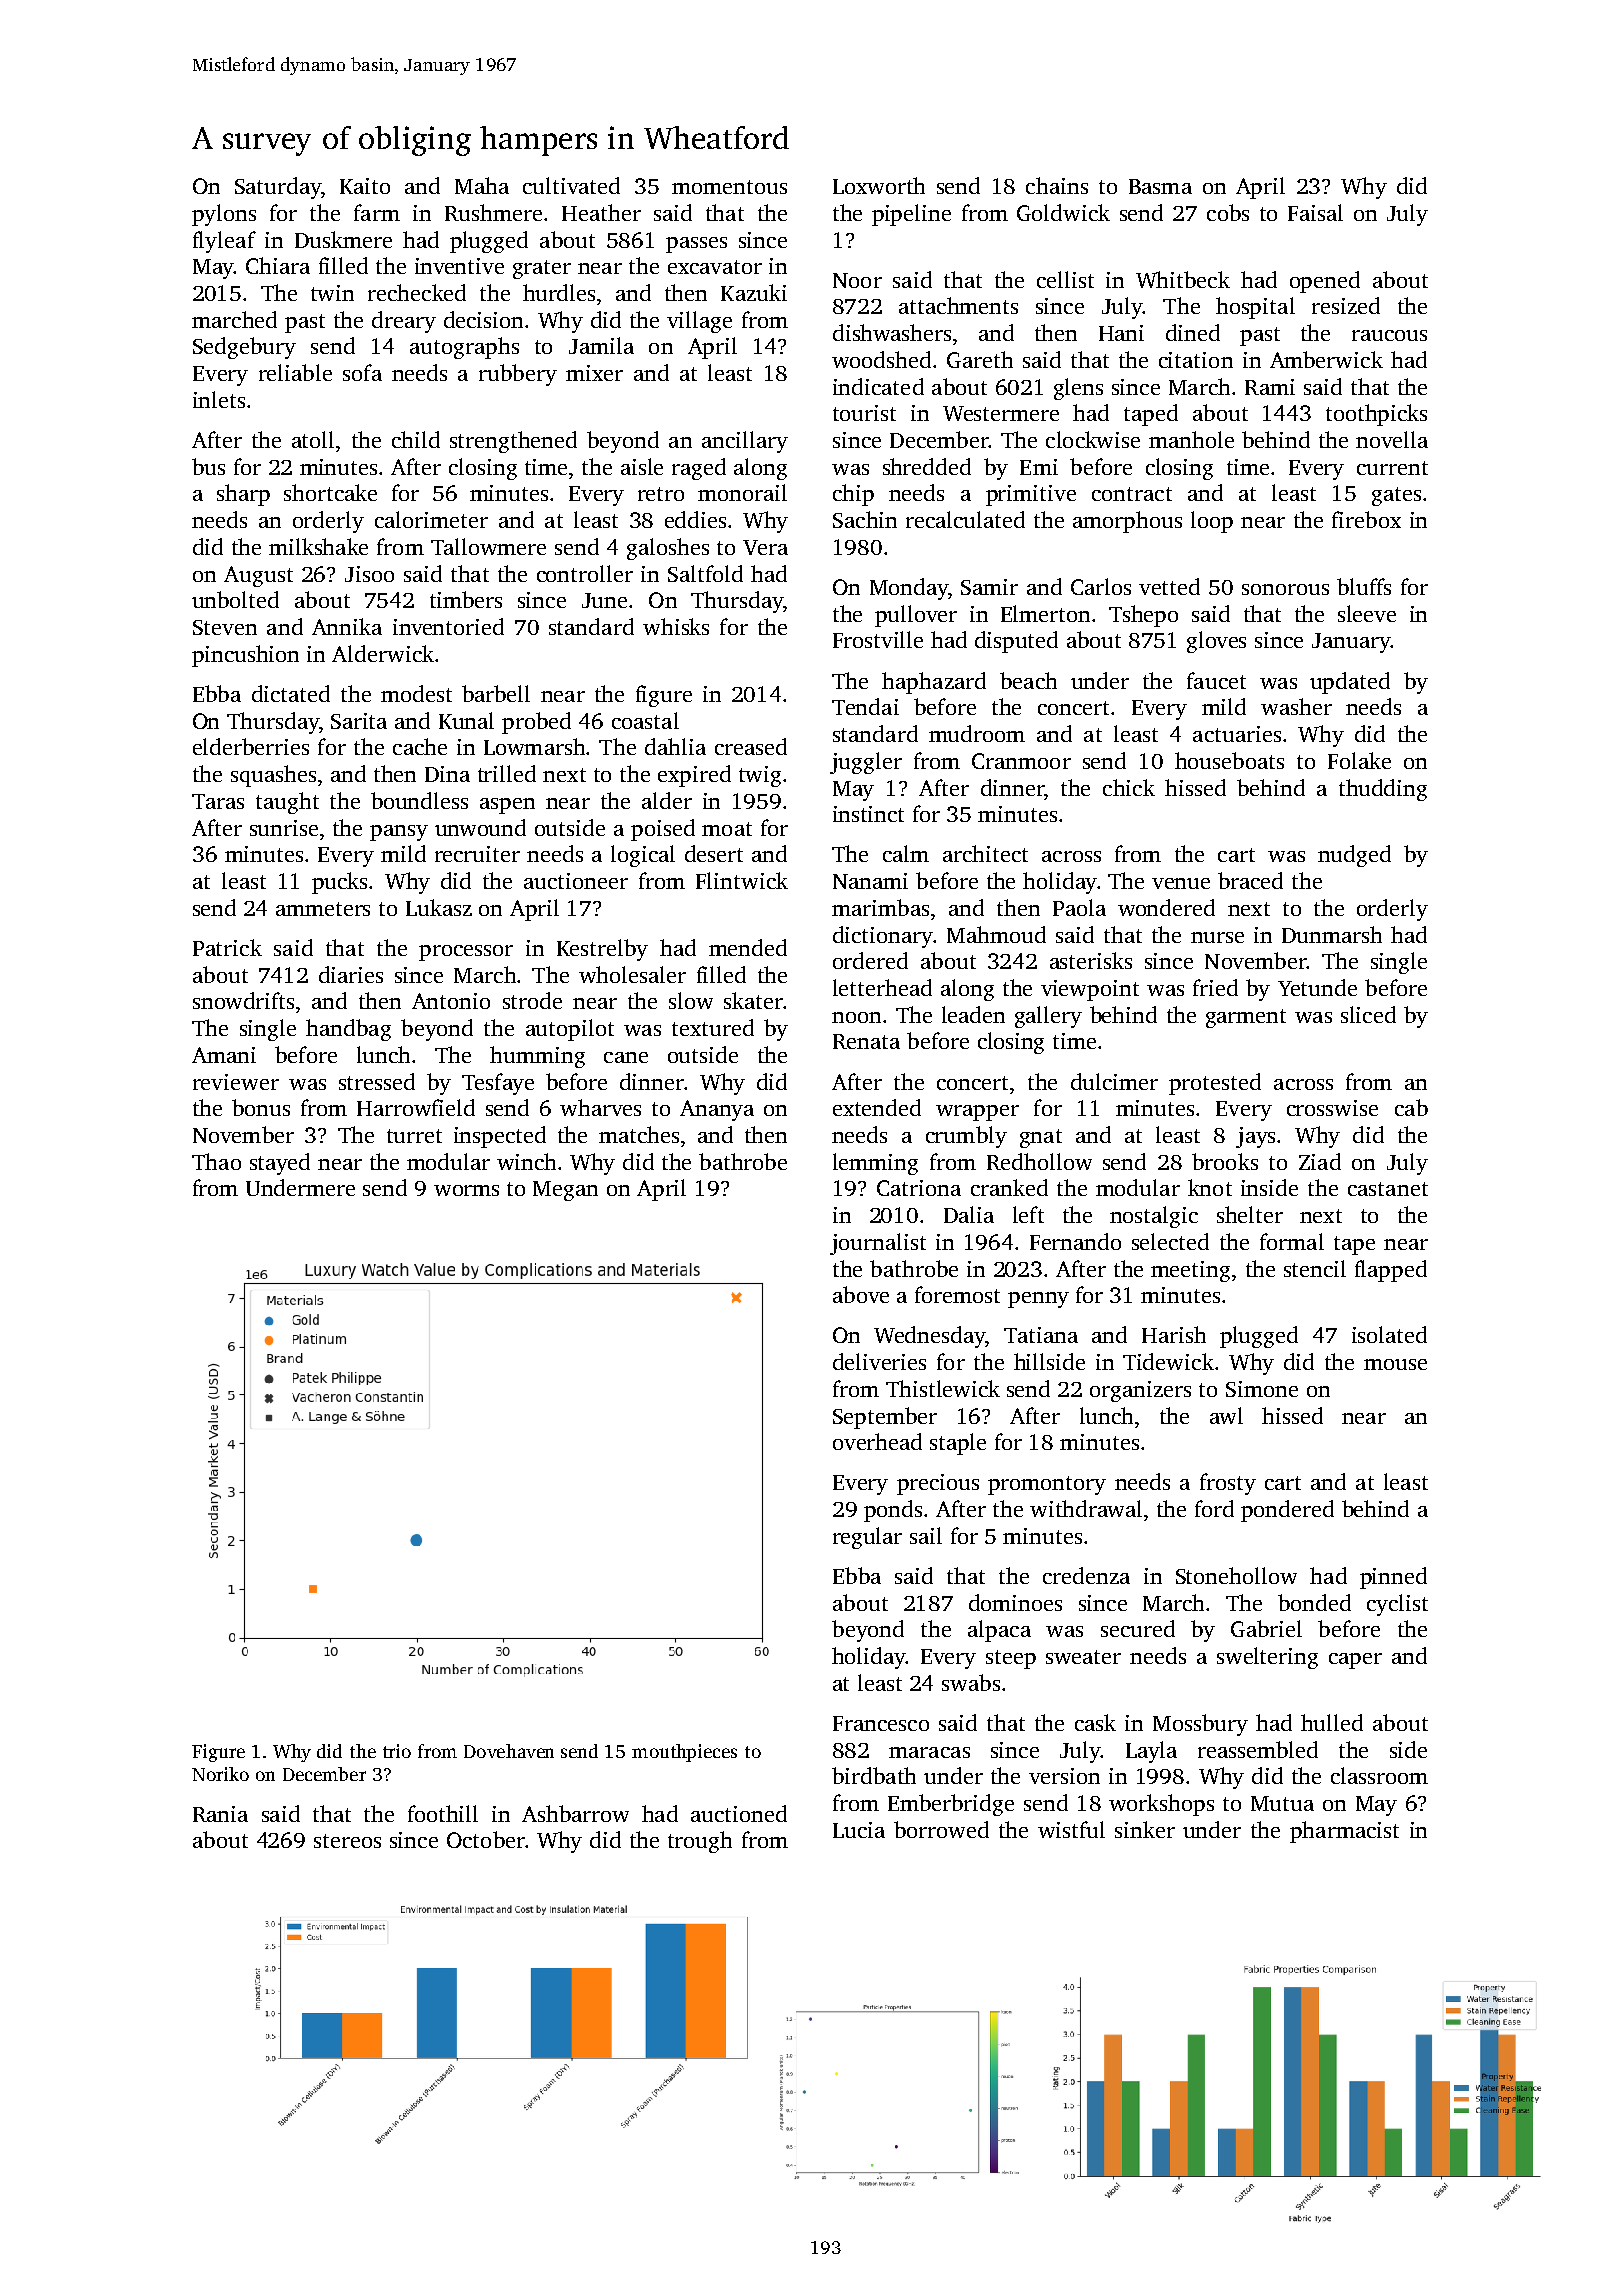  Describe the element at coordinates (399, 833) in the screenshot. I see `pansy` at that location.
